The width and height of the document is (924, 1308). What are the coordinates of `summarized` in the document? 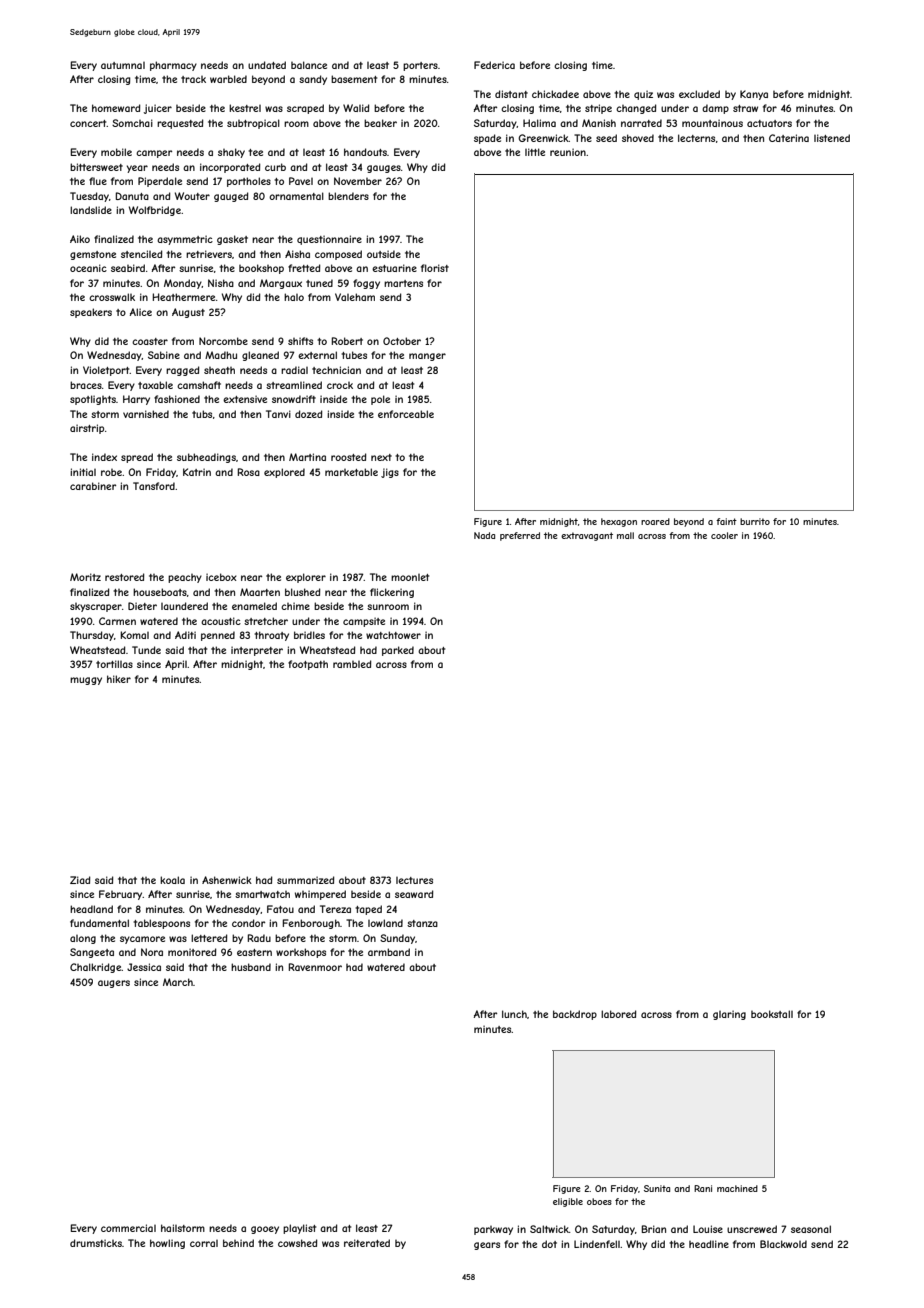 It's located at (306, 880).
